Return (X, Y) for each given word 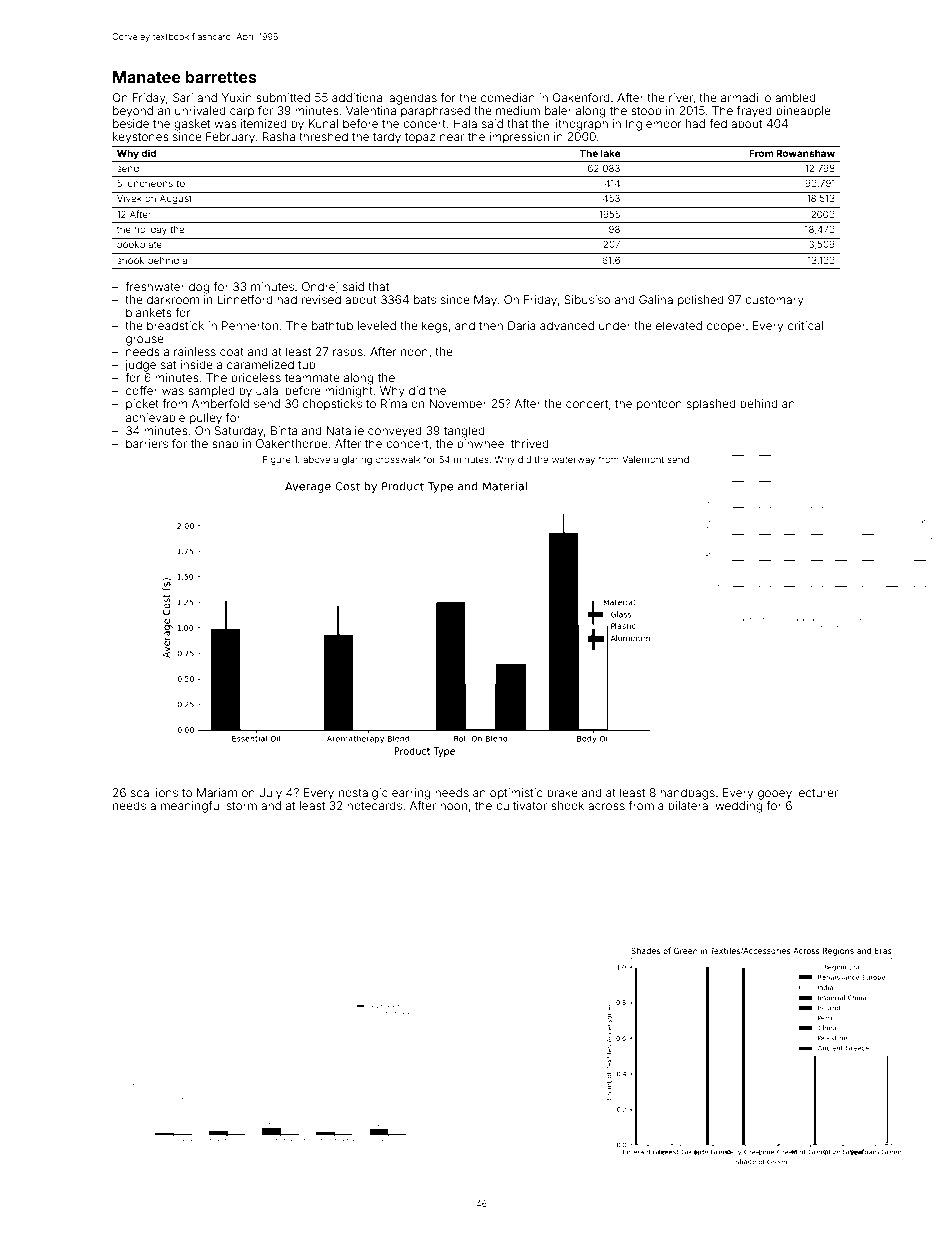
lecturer (817, 792)
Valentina (371, 110)
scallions (154, 792)
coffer (142, 390)
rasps (348, 353)
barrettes (221, 77)
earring (411, 794)
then (491, 325)
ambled (795, 97)
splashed (711, 405)
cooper (726, 328)
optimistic (516, 794)
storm (242, 806)
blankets (149, 312)
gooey (775, 795)
